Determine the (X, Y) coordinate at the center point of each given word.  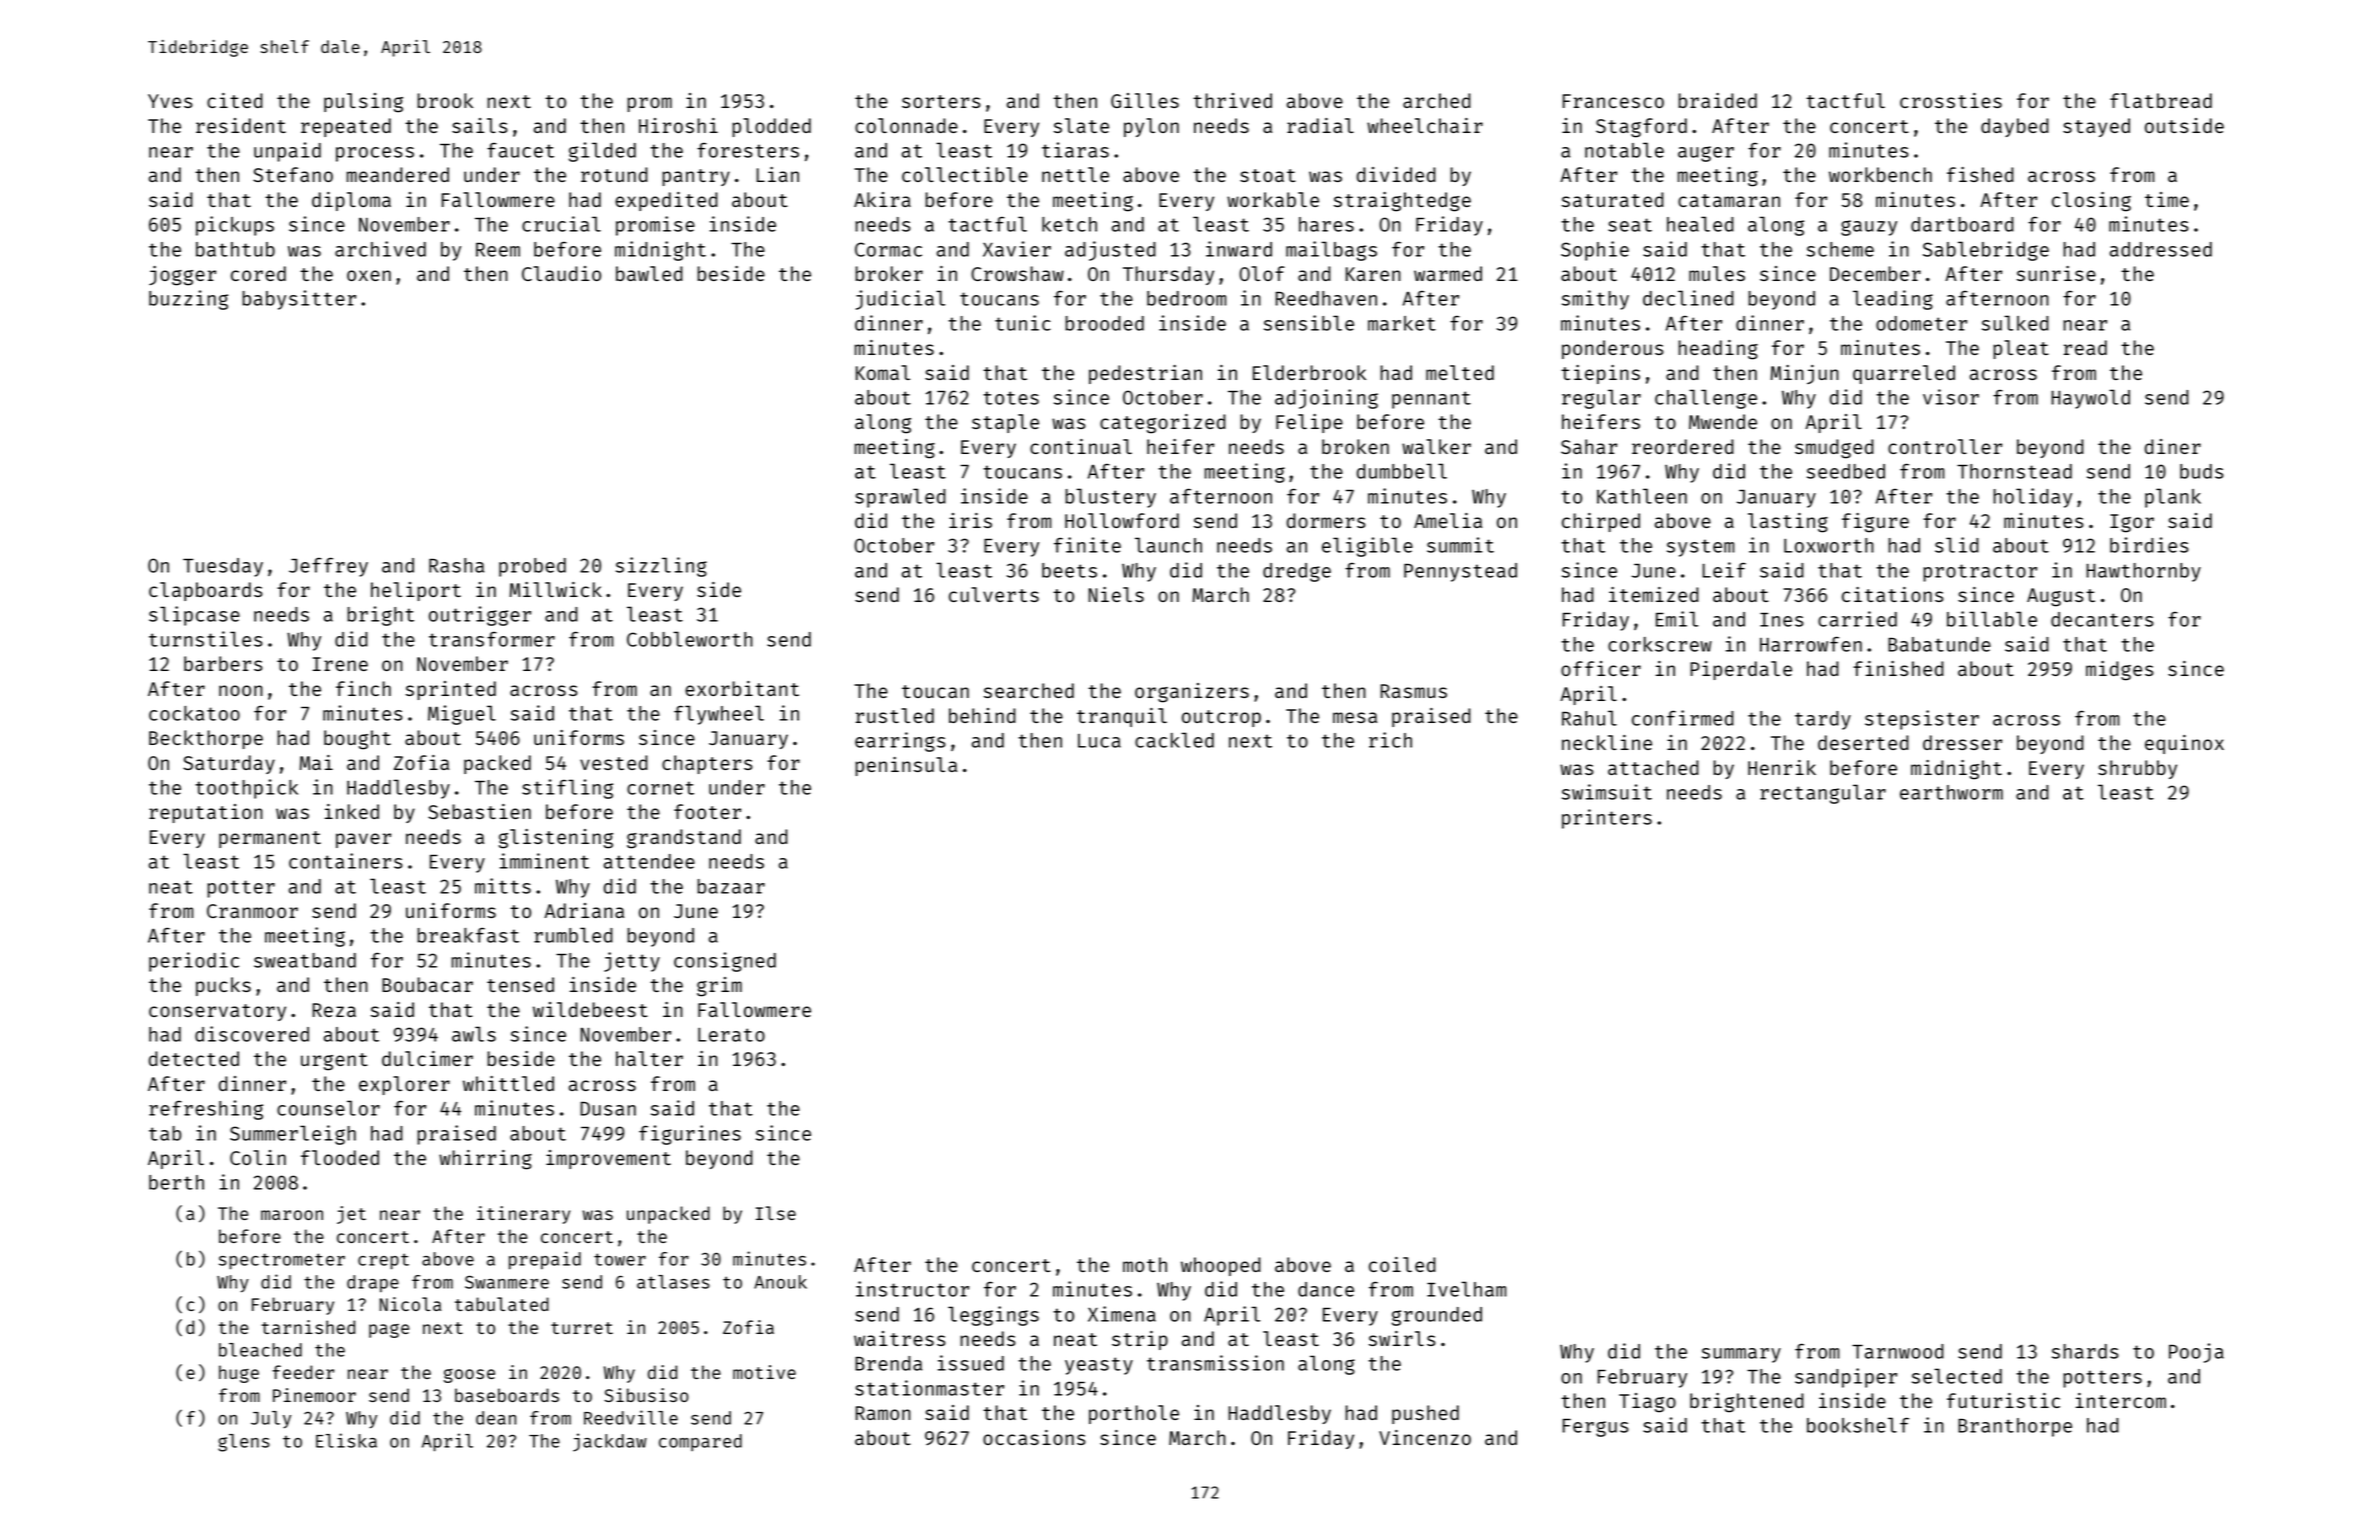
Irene (340, 664)
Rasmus (1414, 691)
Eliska (346, 1440)
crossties (1951, 100)
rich (1390, 740)
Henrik (1782, 767)
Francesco (1613, 101)
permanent (270, 839)
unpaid (287, 152)
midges (2120, 671)
